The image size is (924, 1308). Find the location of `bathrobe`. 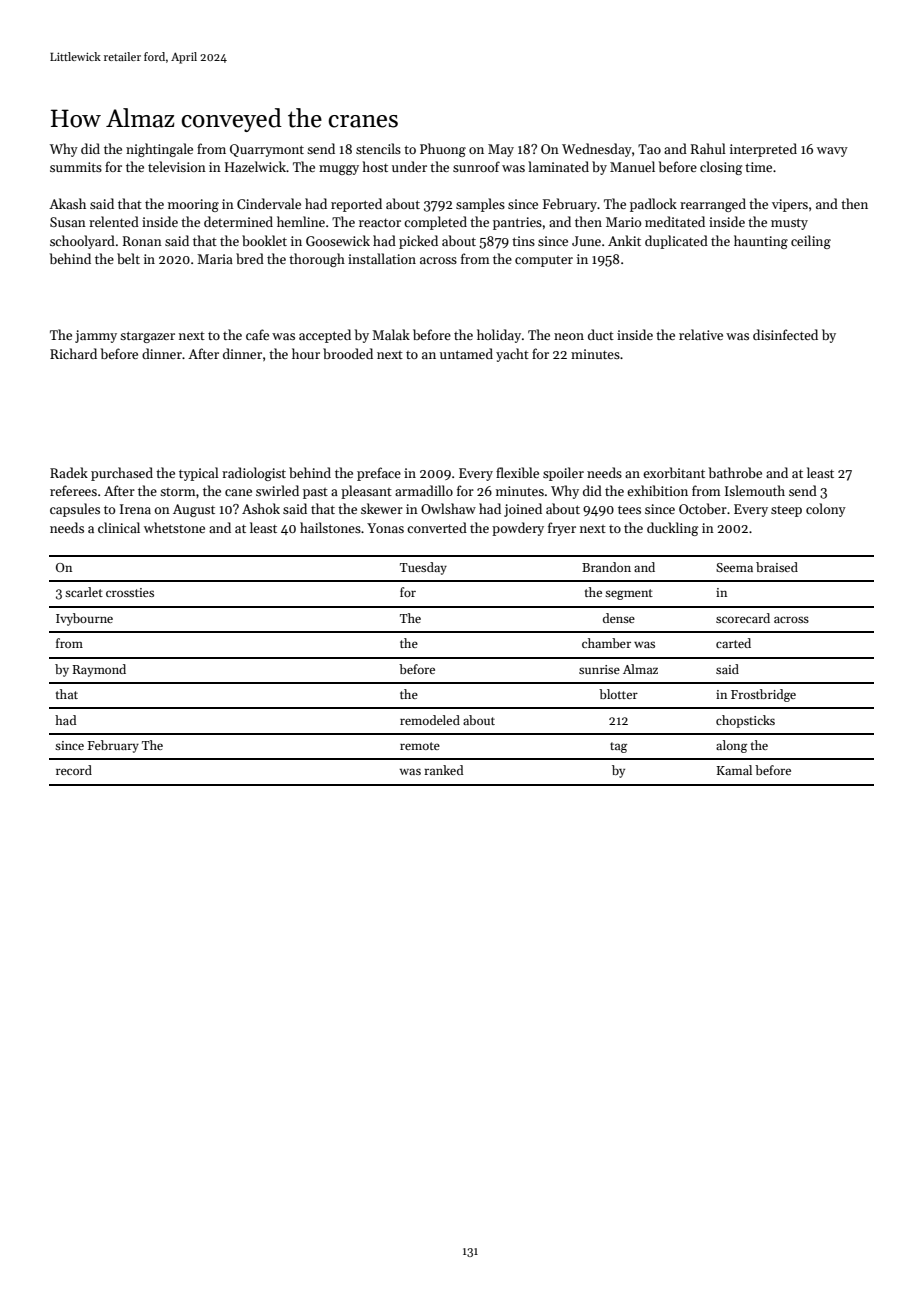

bathrobe is located at coordinates (735, 472).
